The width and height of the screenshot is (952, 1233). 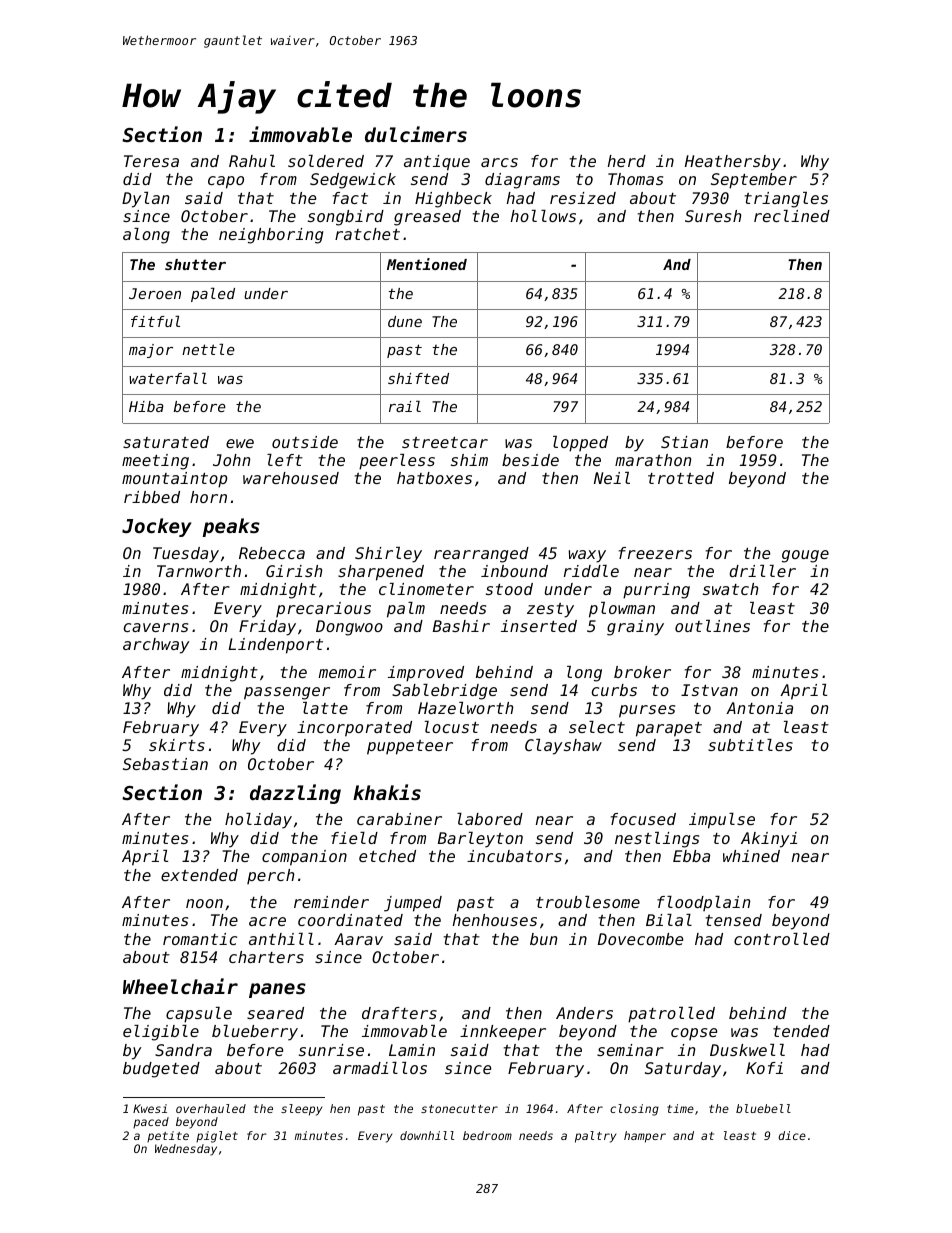 I want to click on noon, so click(x=204, y=903).
